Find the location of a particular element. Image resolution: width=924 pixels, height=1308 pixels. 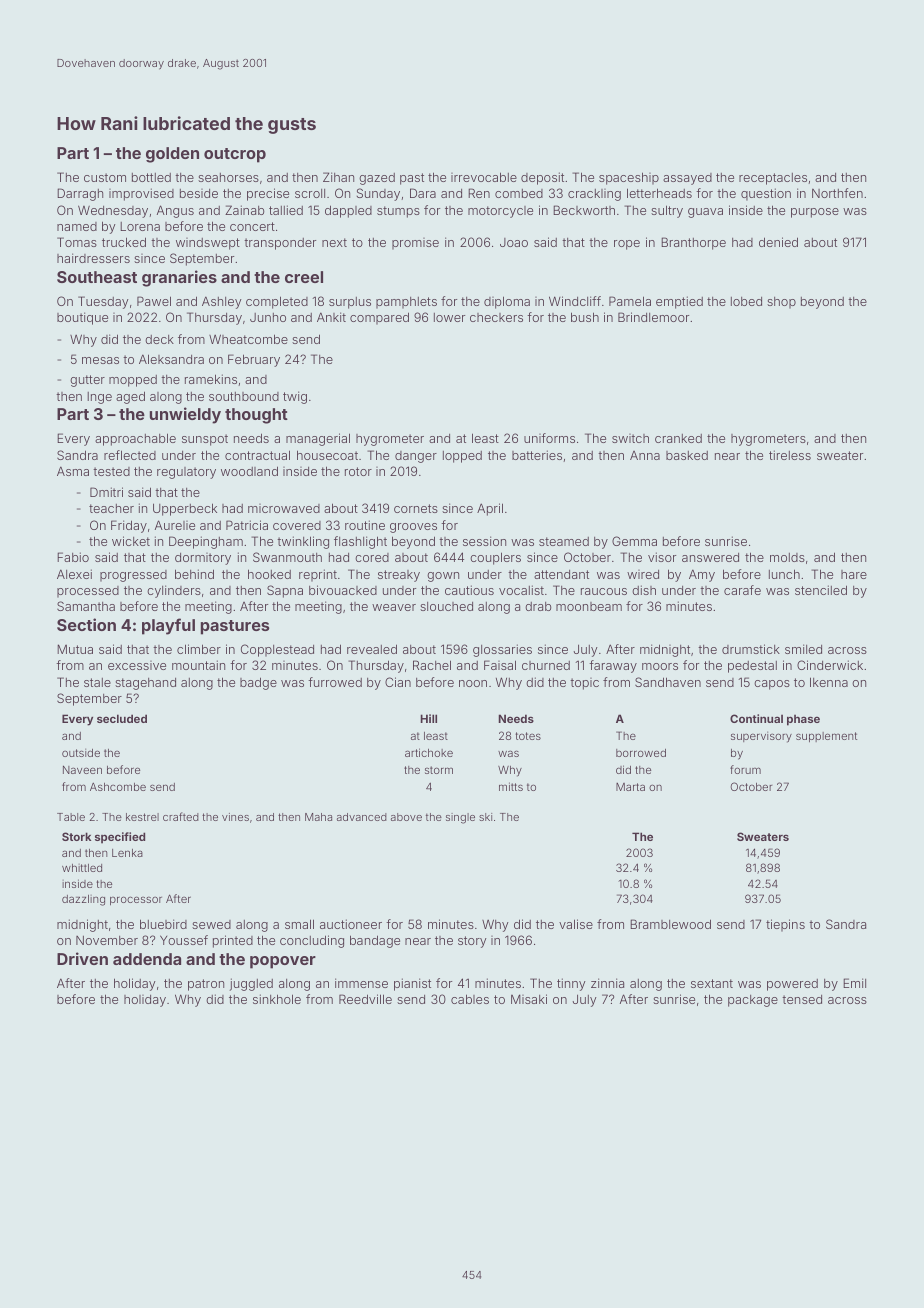

Brindlemoor is located at coordinates (653, 317).
